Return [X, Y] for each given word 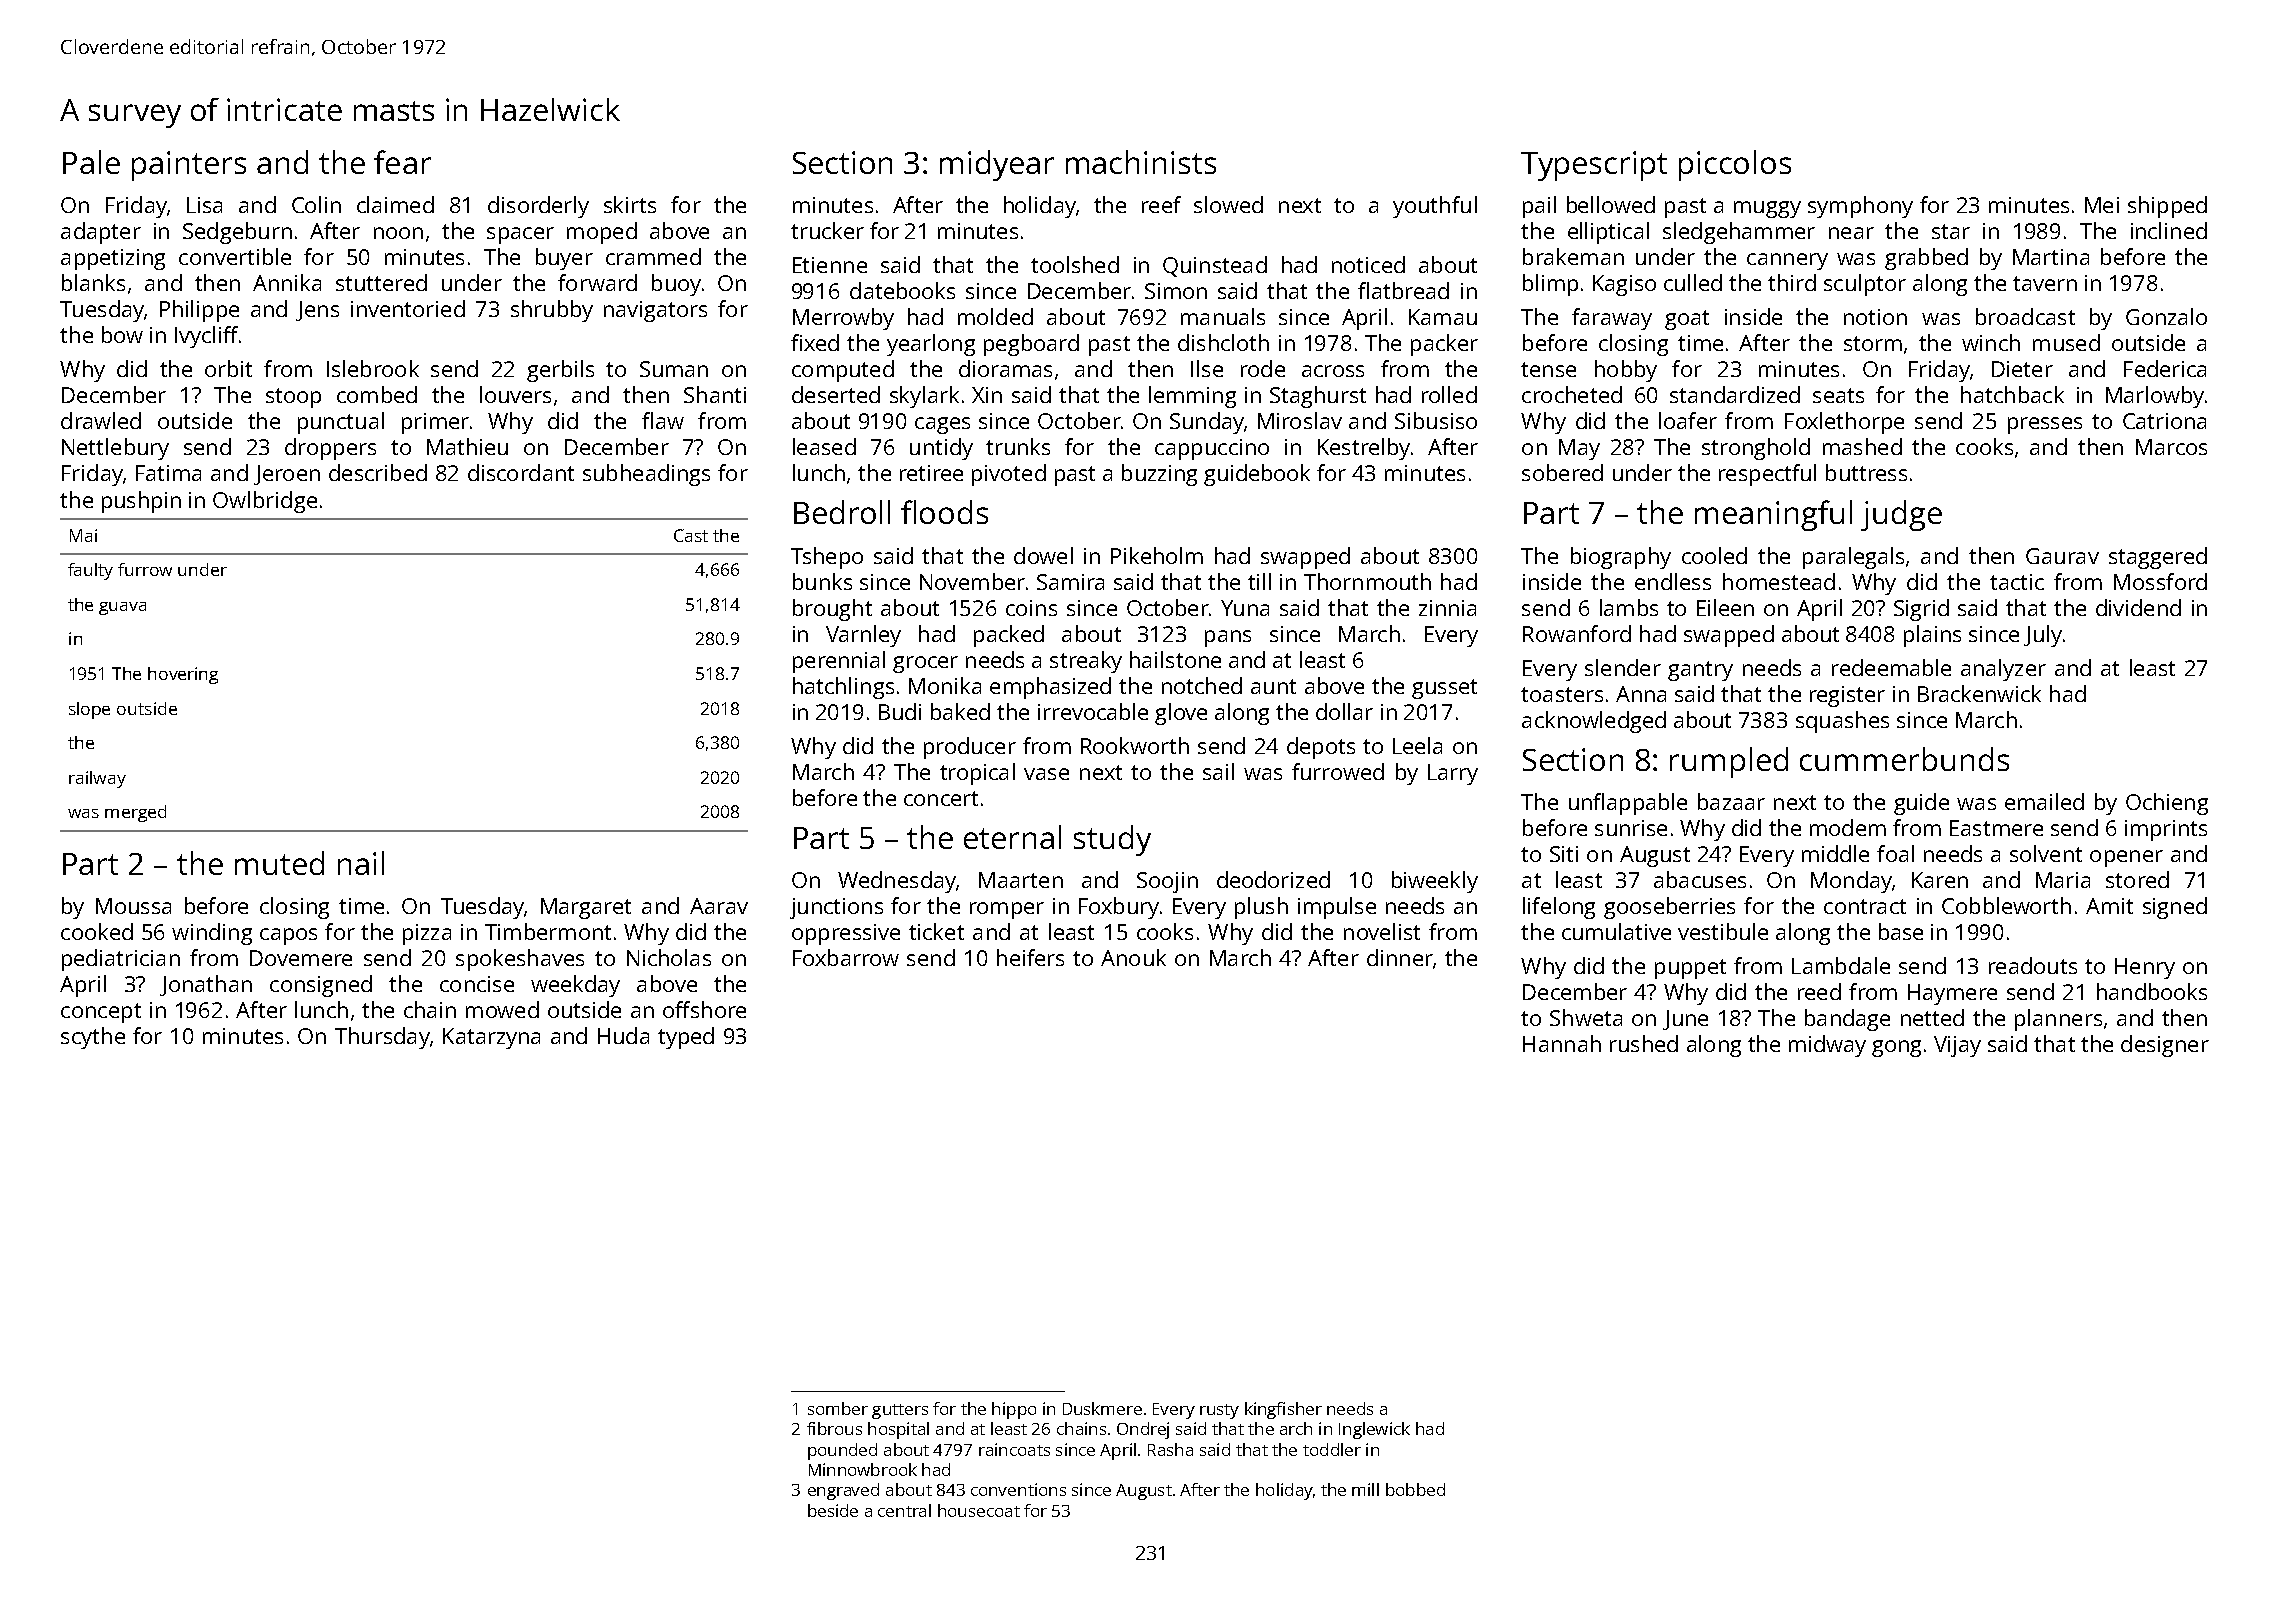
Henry [2145, 968]
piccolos [1735, 165]
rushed [1644, 1043]
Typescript [1594, 166]
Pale [91, 162]
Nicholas [669, 957]
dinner [1400, 957]
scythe [93, 1038]
